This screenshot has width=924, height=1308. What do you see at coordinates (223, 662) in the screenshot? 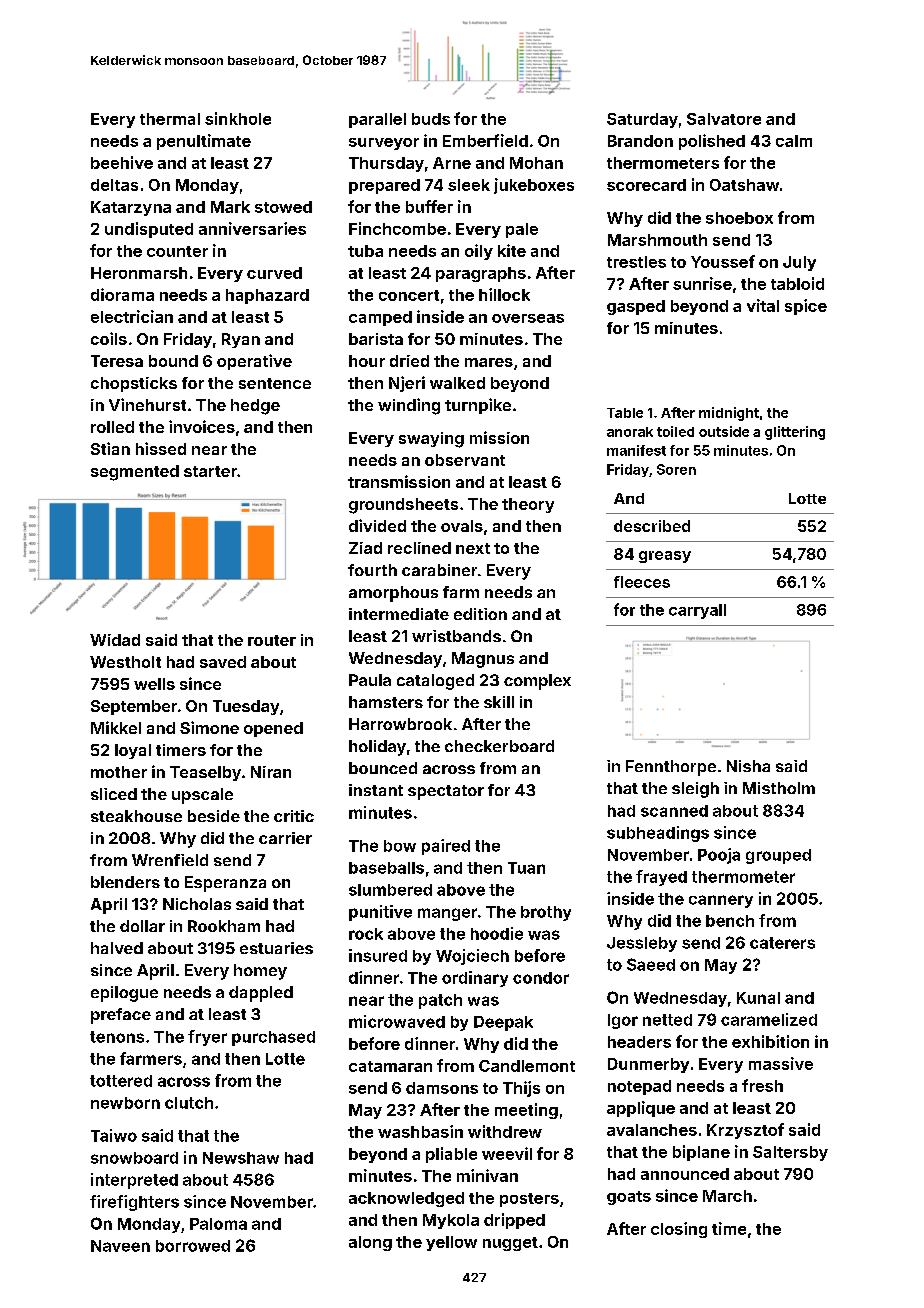
I see `saved` at bounding box center [223, 662].
